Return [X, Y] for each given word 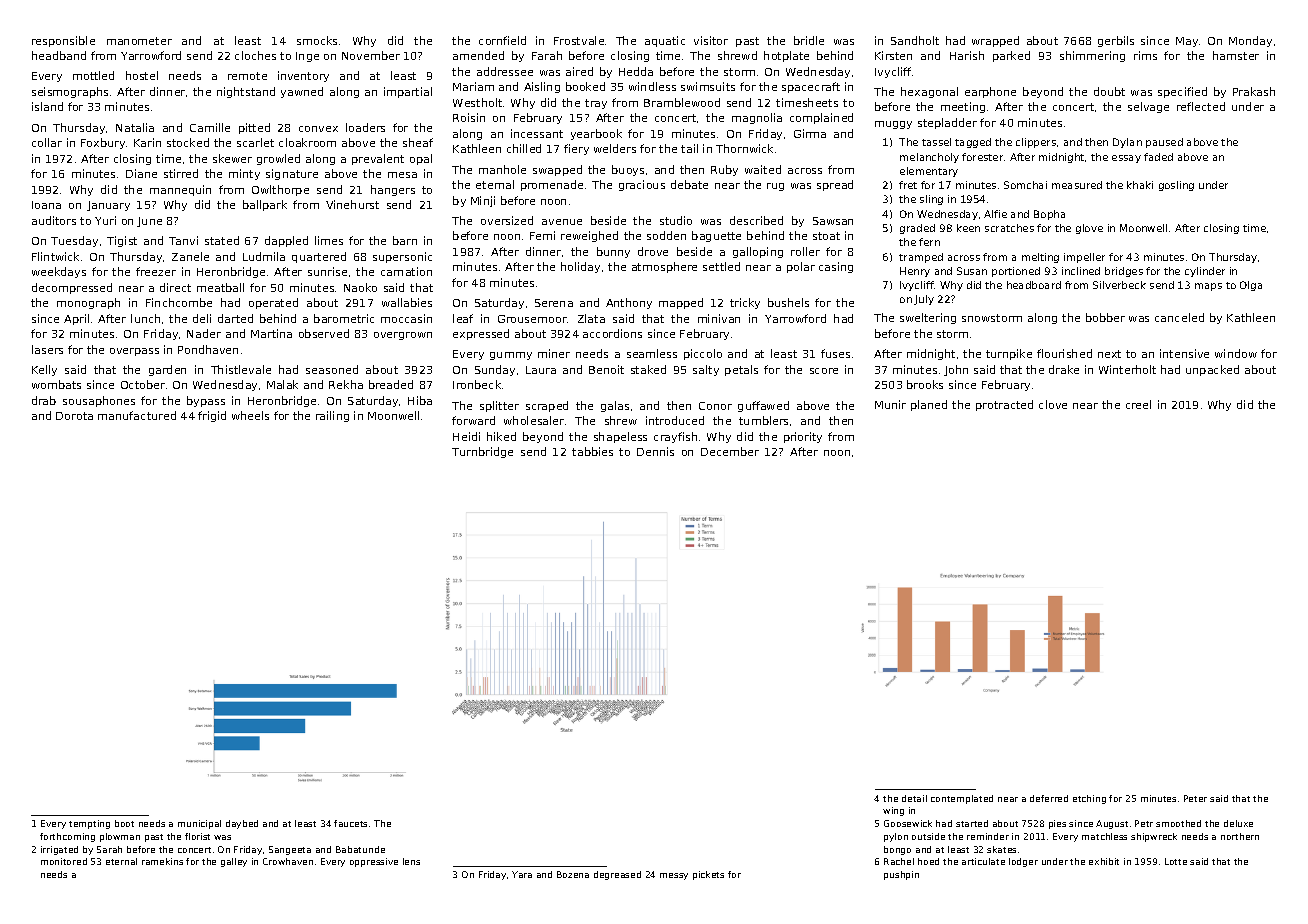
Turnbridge [482, 452]
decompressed [72, 288]
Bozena [573, 874]
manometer [139, 41]
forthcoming [67, 837]
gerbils [1116, 41]
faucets [350, 823]
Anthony [629, 303]
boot [124, 823]
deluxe [1238, 823]
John [956, 370]
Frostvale [579, 40]
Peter [1195, 798]
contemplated [962, 799]
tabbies [592, 451]
